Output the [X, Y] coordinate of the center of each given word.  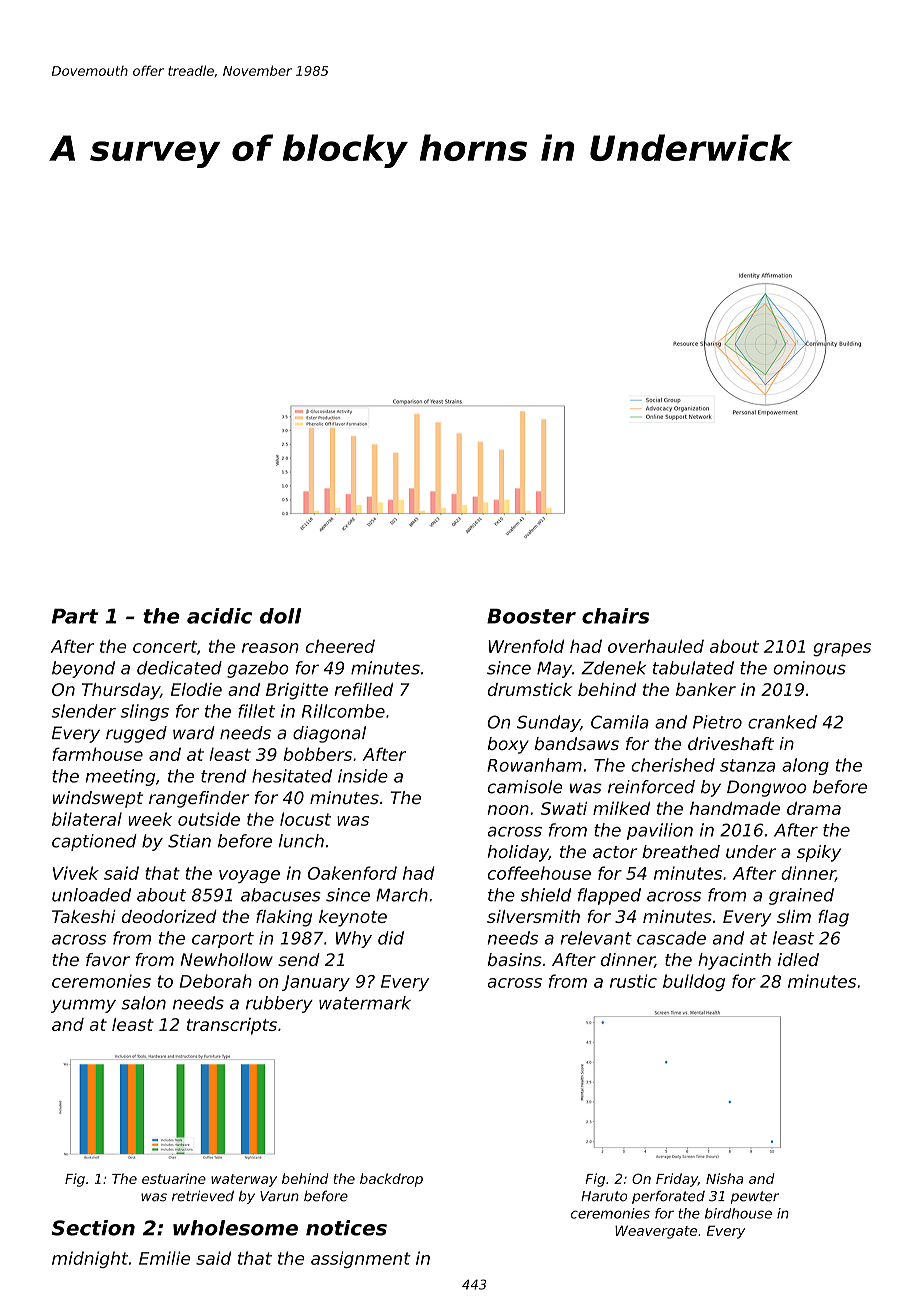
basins [514, 959]
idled [798, 959]
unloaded [91, 895]
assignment [361, 1259]
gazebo [258, 669]
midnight [90, 1259]
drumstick [530, 689]
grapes [842, 650]
